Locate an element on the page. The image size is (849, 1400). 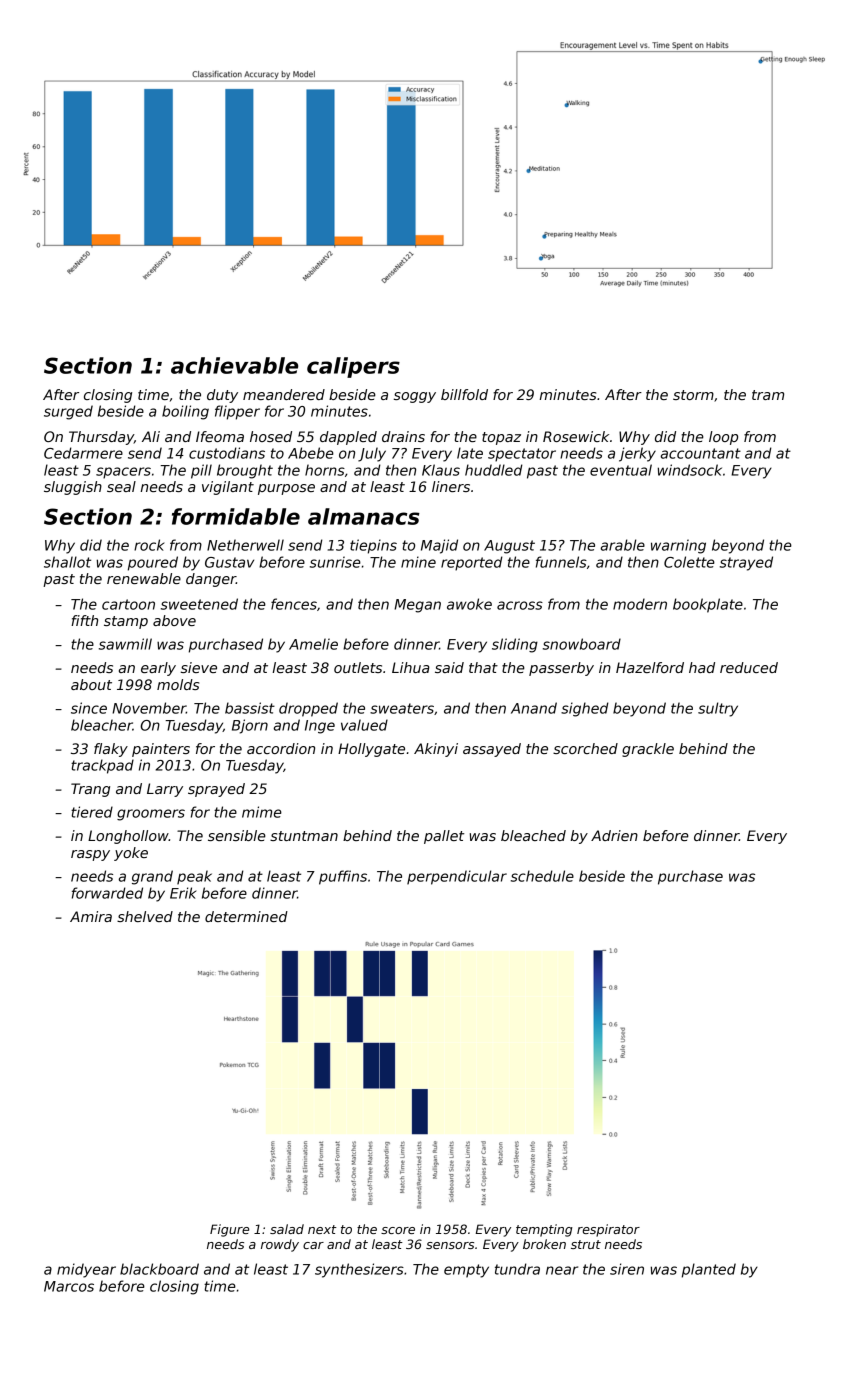
surged is located at coordinates (68, 412).
